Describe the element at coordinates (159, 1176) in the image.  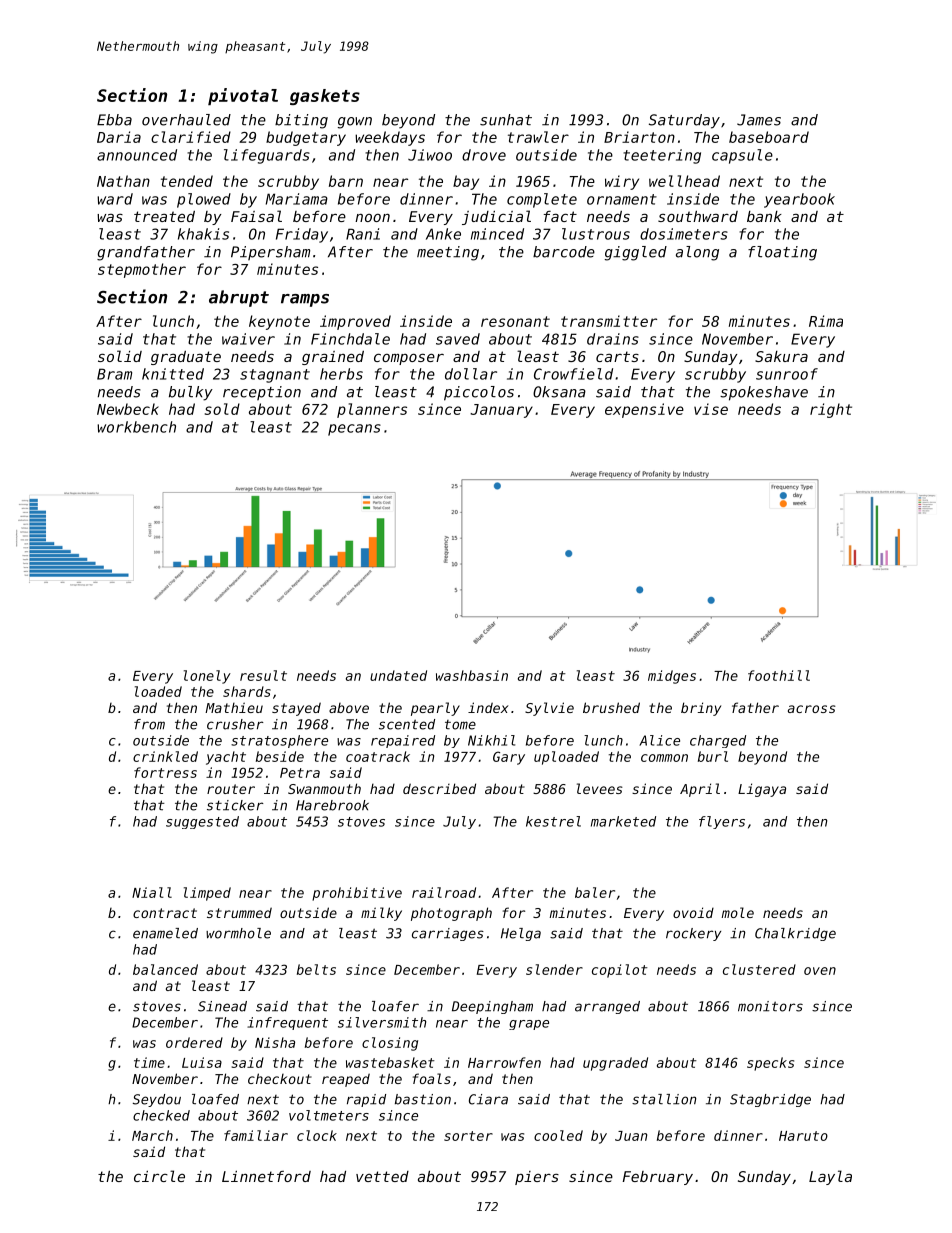
I see `circle` at that location.
